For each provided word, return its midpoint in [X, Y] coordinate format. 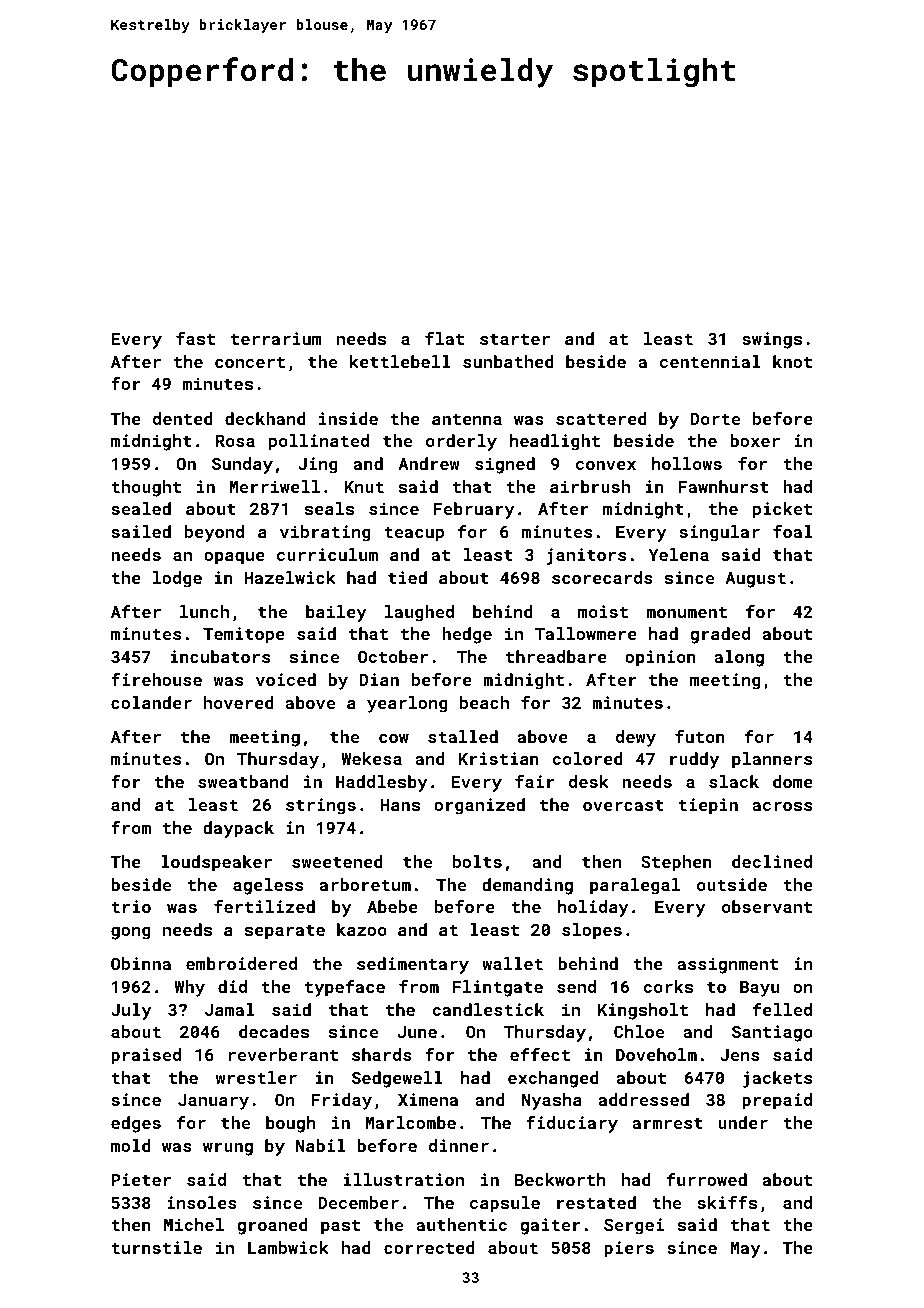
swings [772, 340]
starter [515, 339]
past [340, 1227]
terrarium [276, 338]
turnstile [156, 1247]
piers [629, 1249]
